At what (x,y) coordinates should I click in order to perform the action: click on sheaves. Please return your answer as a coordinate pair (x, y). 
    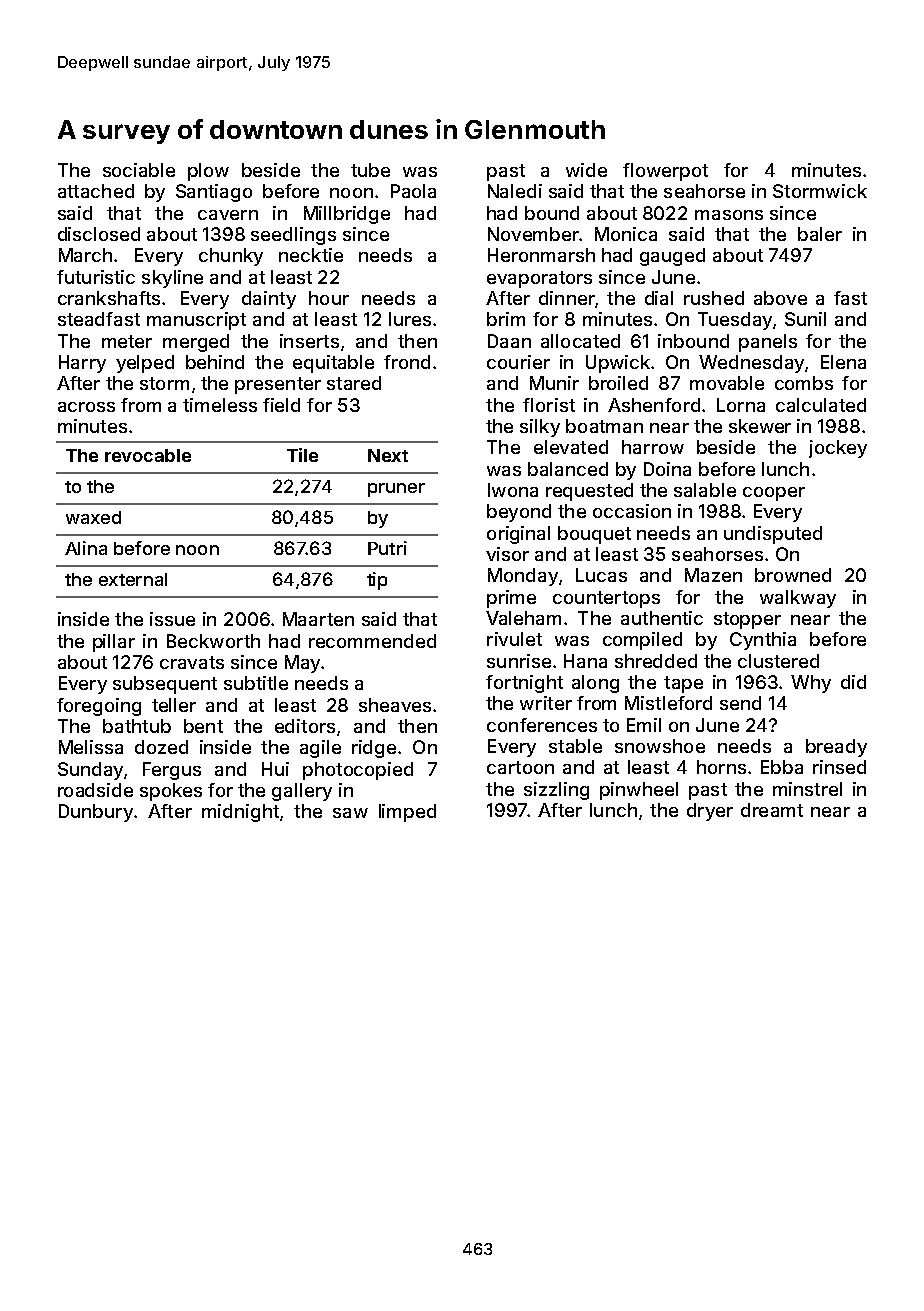
    Looking at the image, I should click on (395, 705).
